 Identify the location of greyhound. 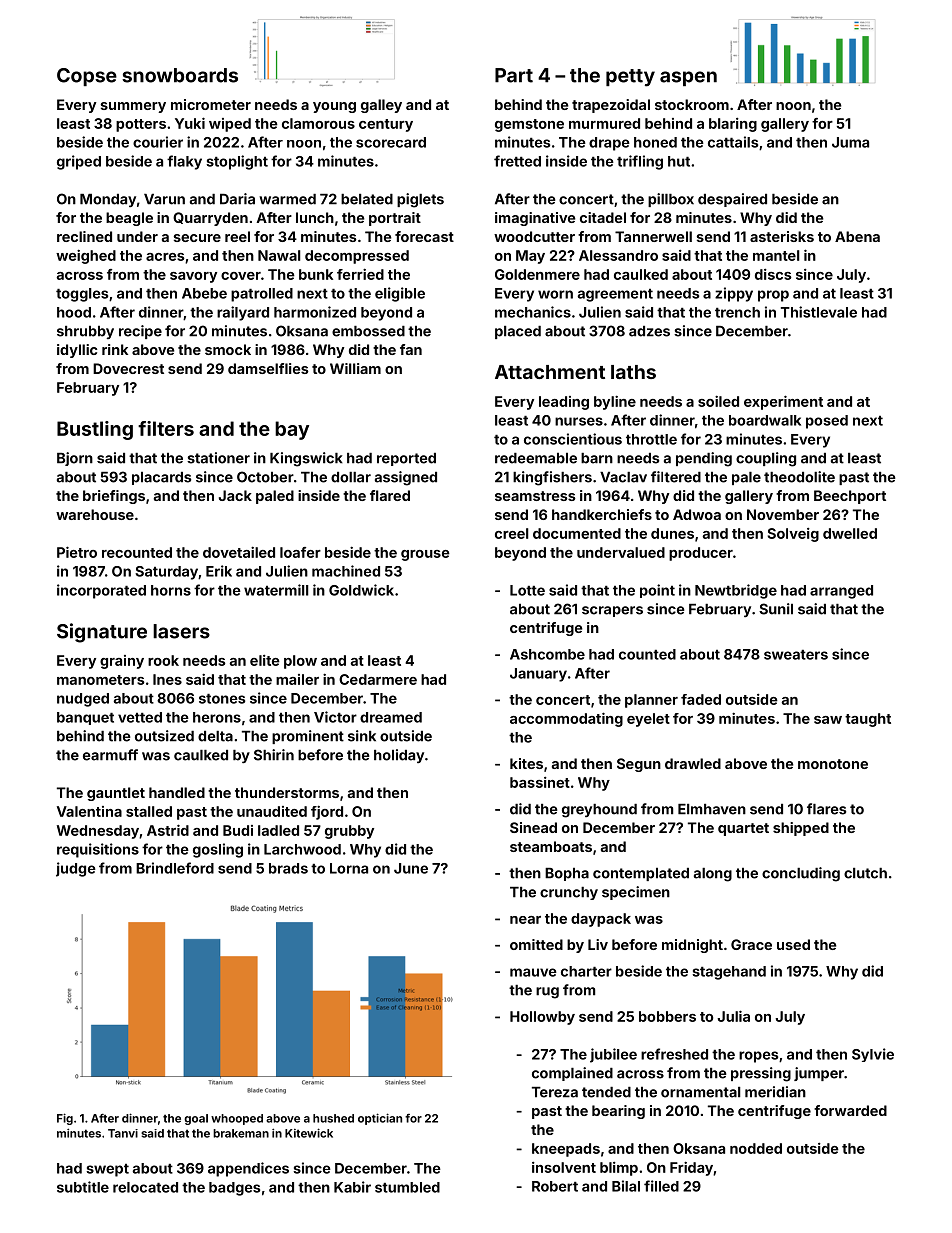
(599, 811).
